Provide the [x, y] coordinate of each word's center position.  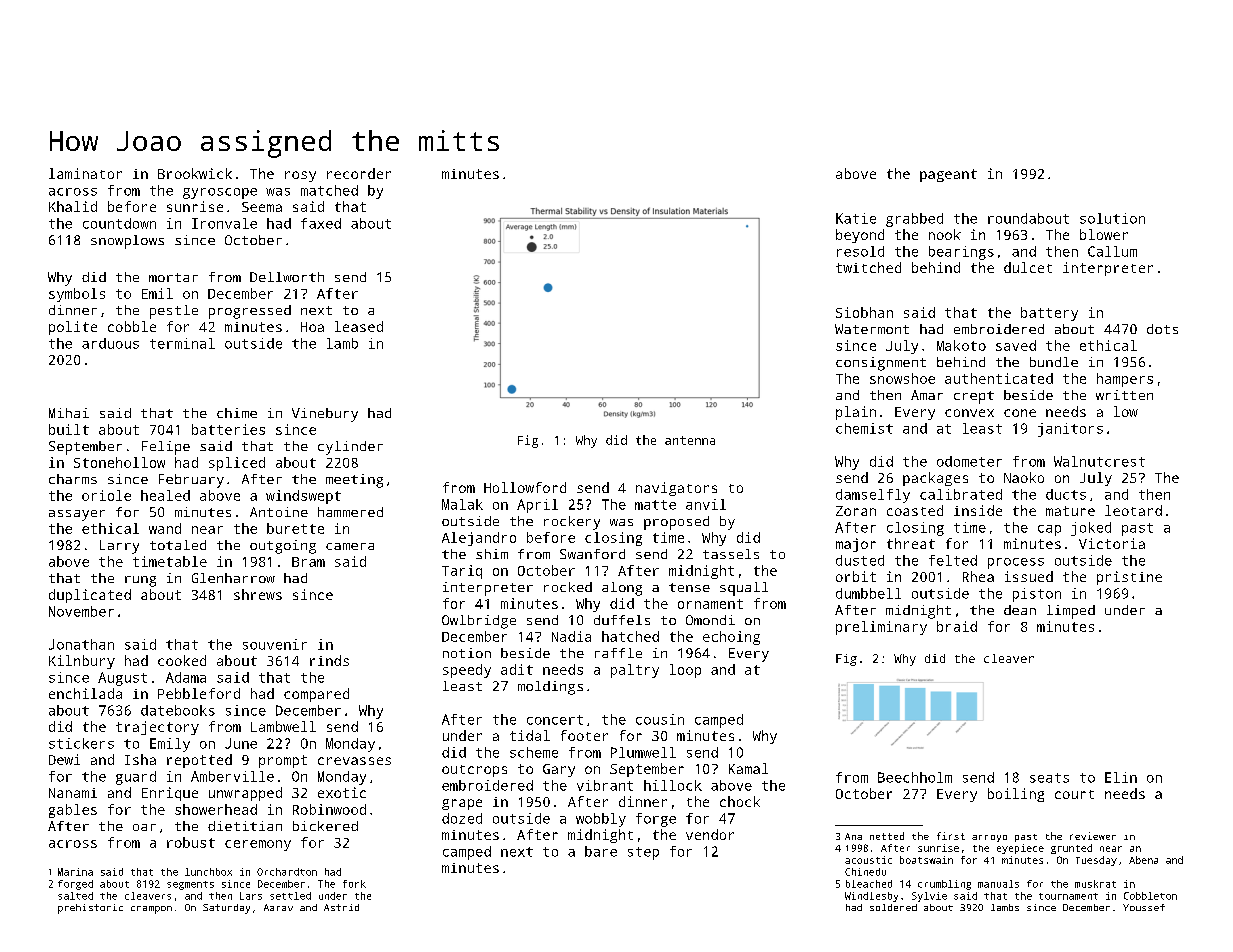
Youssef [1144, 907]
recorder [359, 173]
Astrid [341, 907]
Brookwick [195, 173]
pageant [948, 175]
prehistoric [90, 909]
